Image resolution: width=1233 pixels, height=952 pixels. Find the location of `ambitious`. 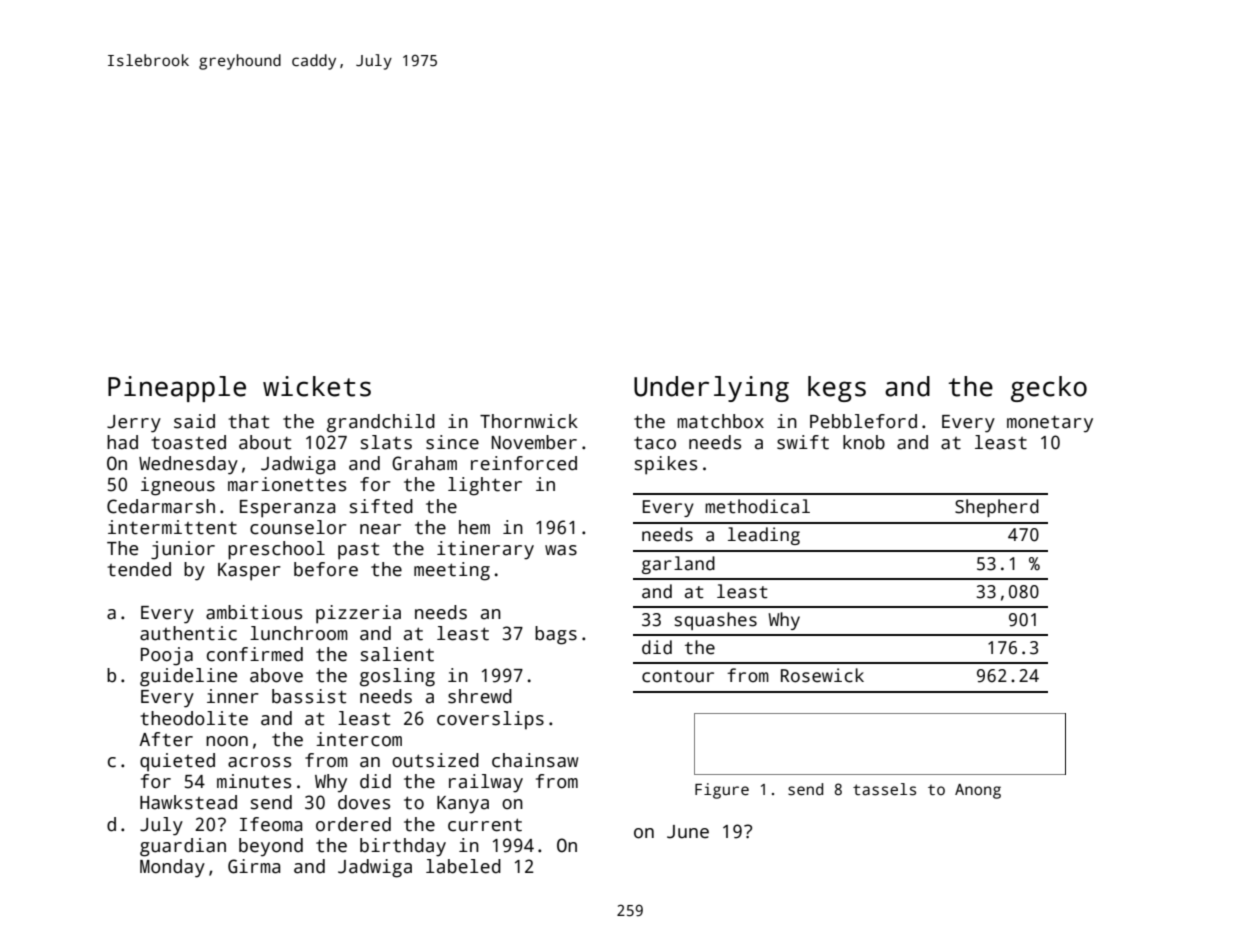

ambitious is located at coordinates (254, 612).
